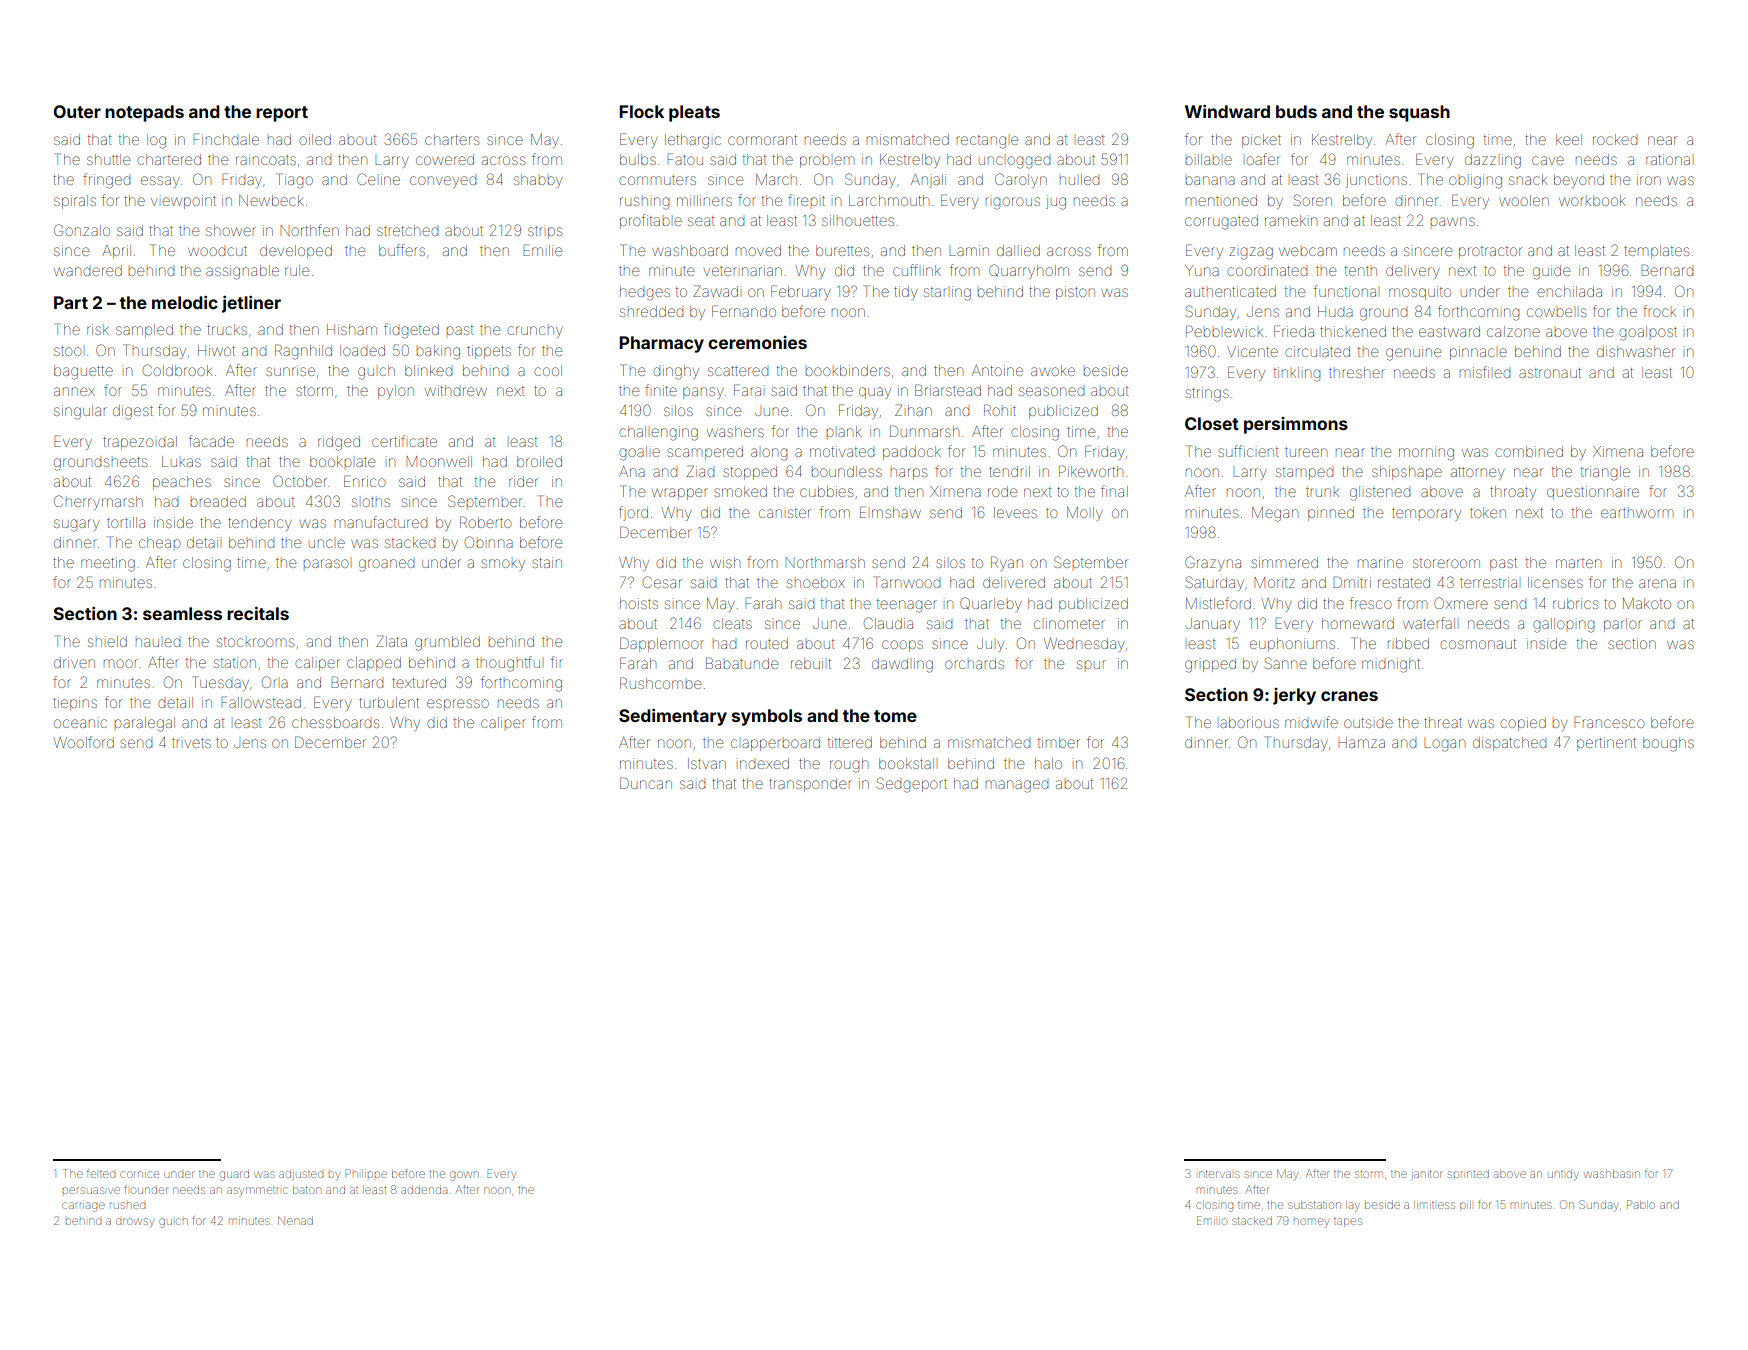 The height and width of the page is (1350, 1748). Describe the element at coordinates (810, 785) in the page. I see `transponder` at that location.
